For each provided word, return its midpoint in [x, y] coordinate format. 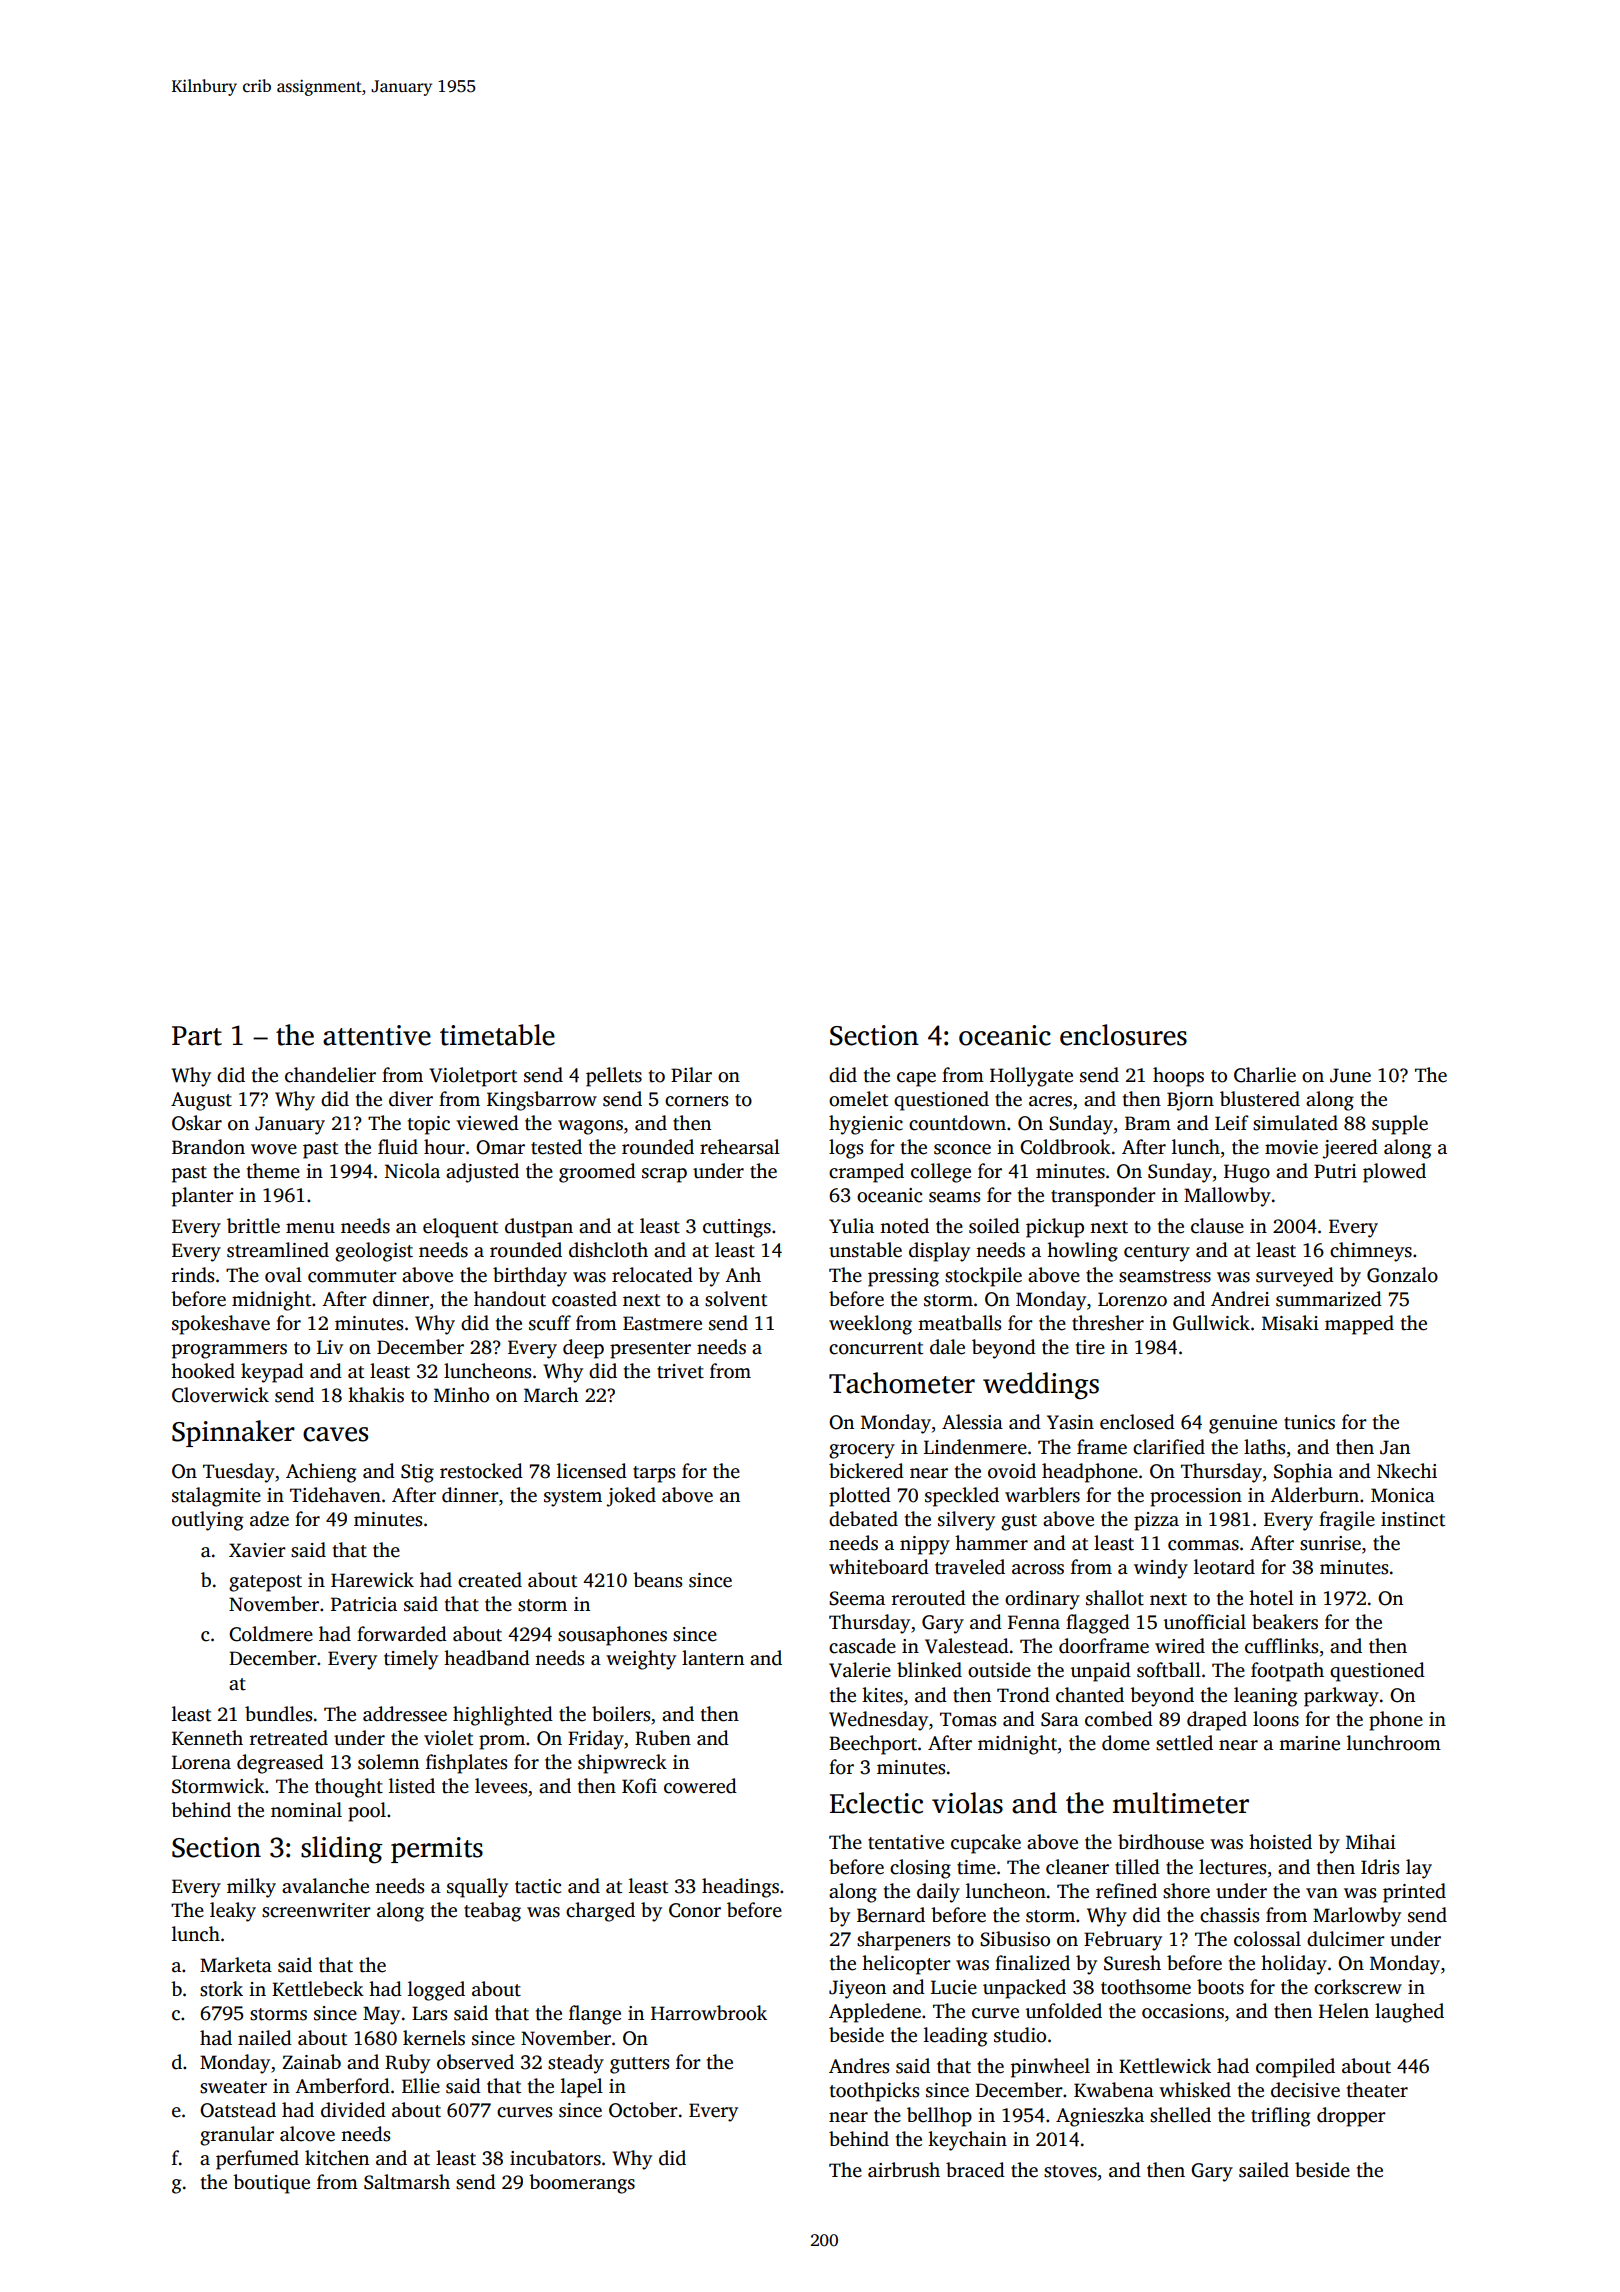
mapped [1359, 1325]
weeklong [870, 1325]
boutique [271, 2184]
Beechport [873, 1745]
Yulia [851, 1226]
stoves [1070, 2171]
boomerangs [582, 2184]
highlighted [503, 1716]
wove [274, 1149]
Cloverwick [220, 1395]
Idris [1380, 1867]
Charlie [1265, 1075]
